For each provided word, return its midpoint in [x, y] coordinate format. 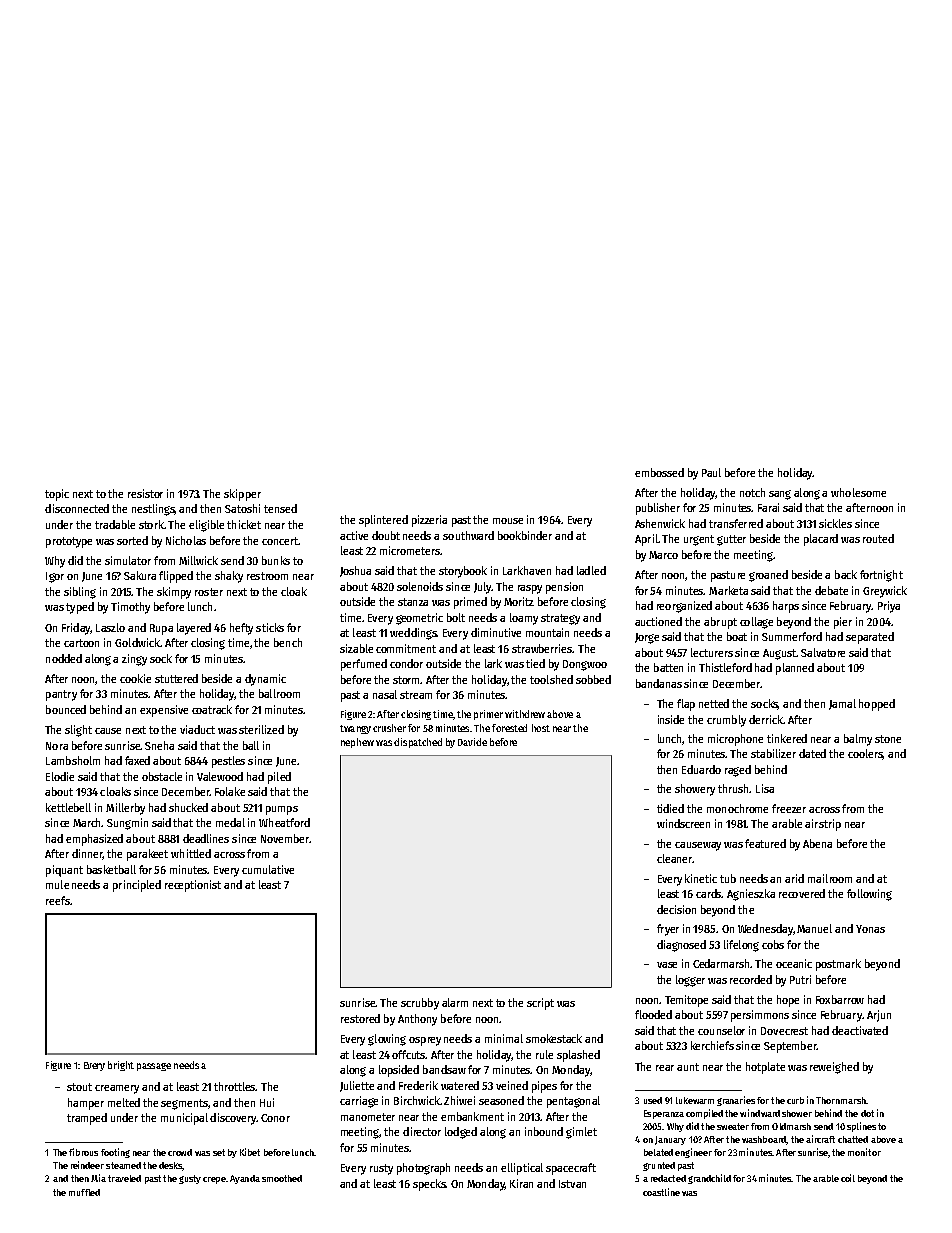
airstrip [823, 825]
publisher [658, 509]
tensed [280, 508]
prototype [69, 542]
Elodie [60, 776]
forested [509, 728]
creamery [117, 1089]
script [540, 1004]
